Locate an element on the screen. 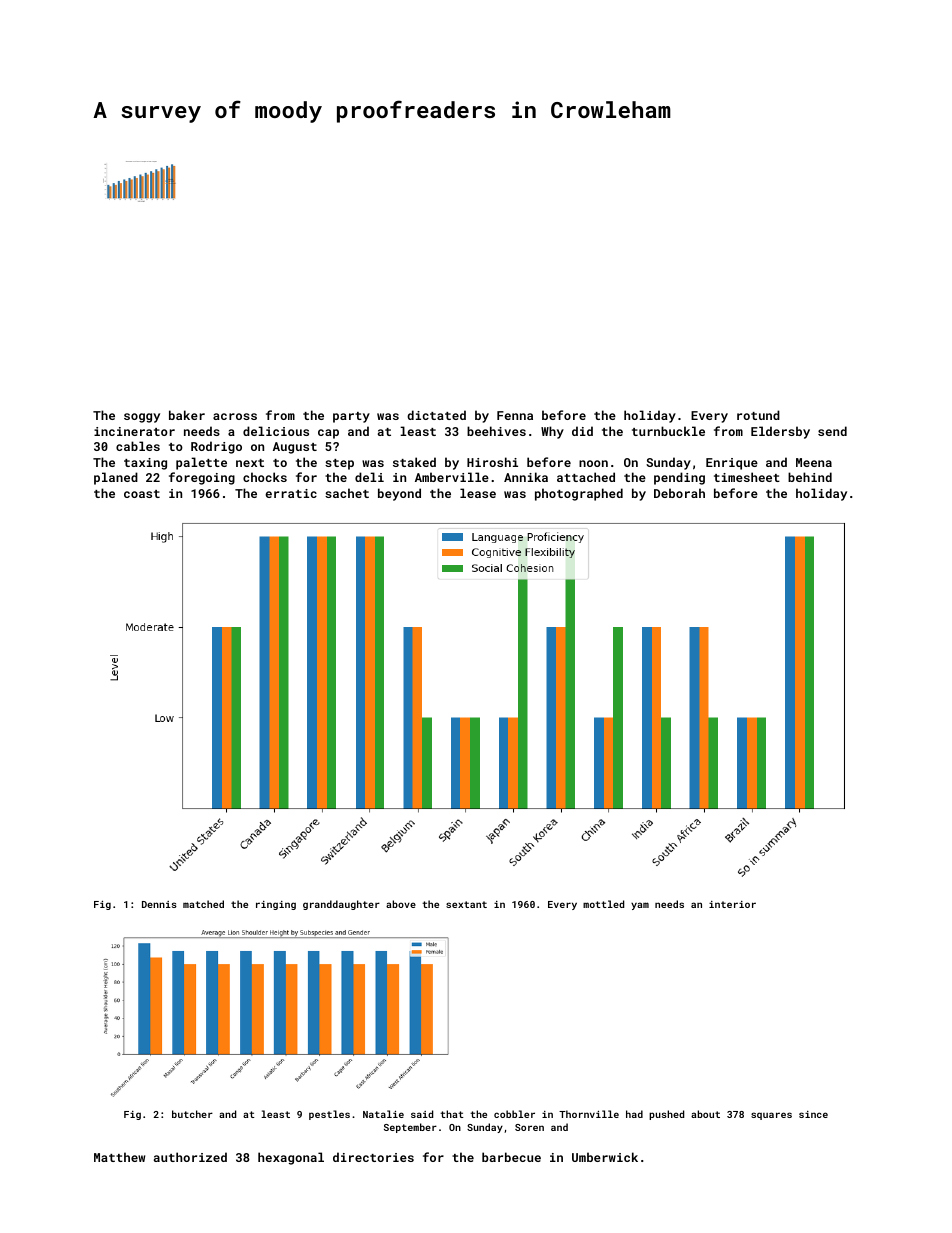 The height and width of the screenshot is (1233, 952). Thornville is located at coordinates (589, 1114).
